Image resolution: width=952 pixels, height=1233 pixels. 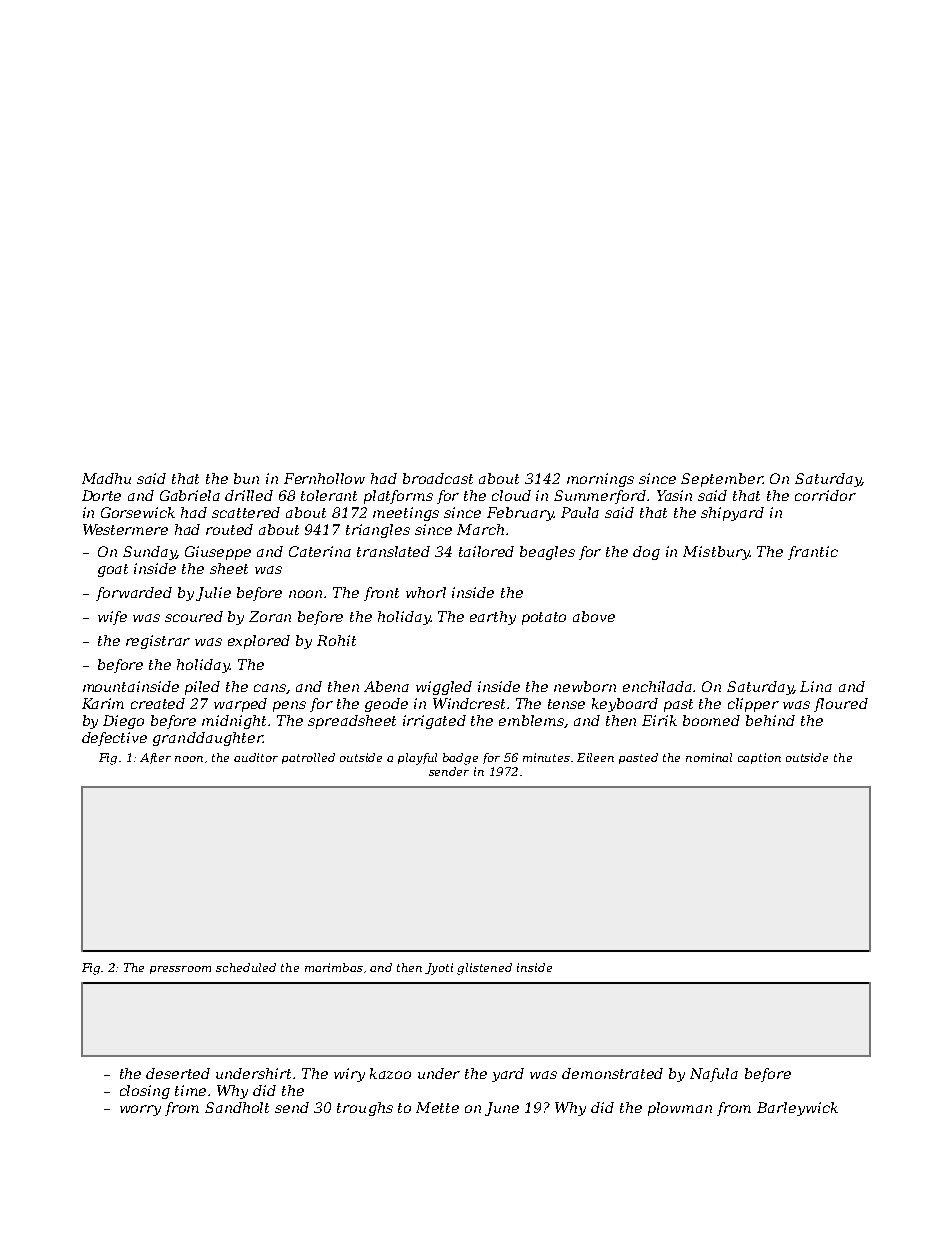 I want to click on troughs, so click(x=365, y=1109).
